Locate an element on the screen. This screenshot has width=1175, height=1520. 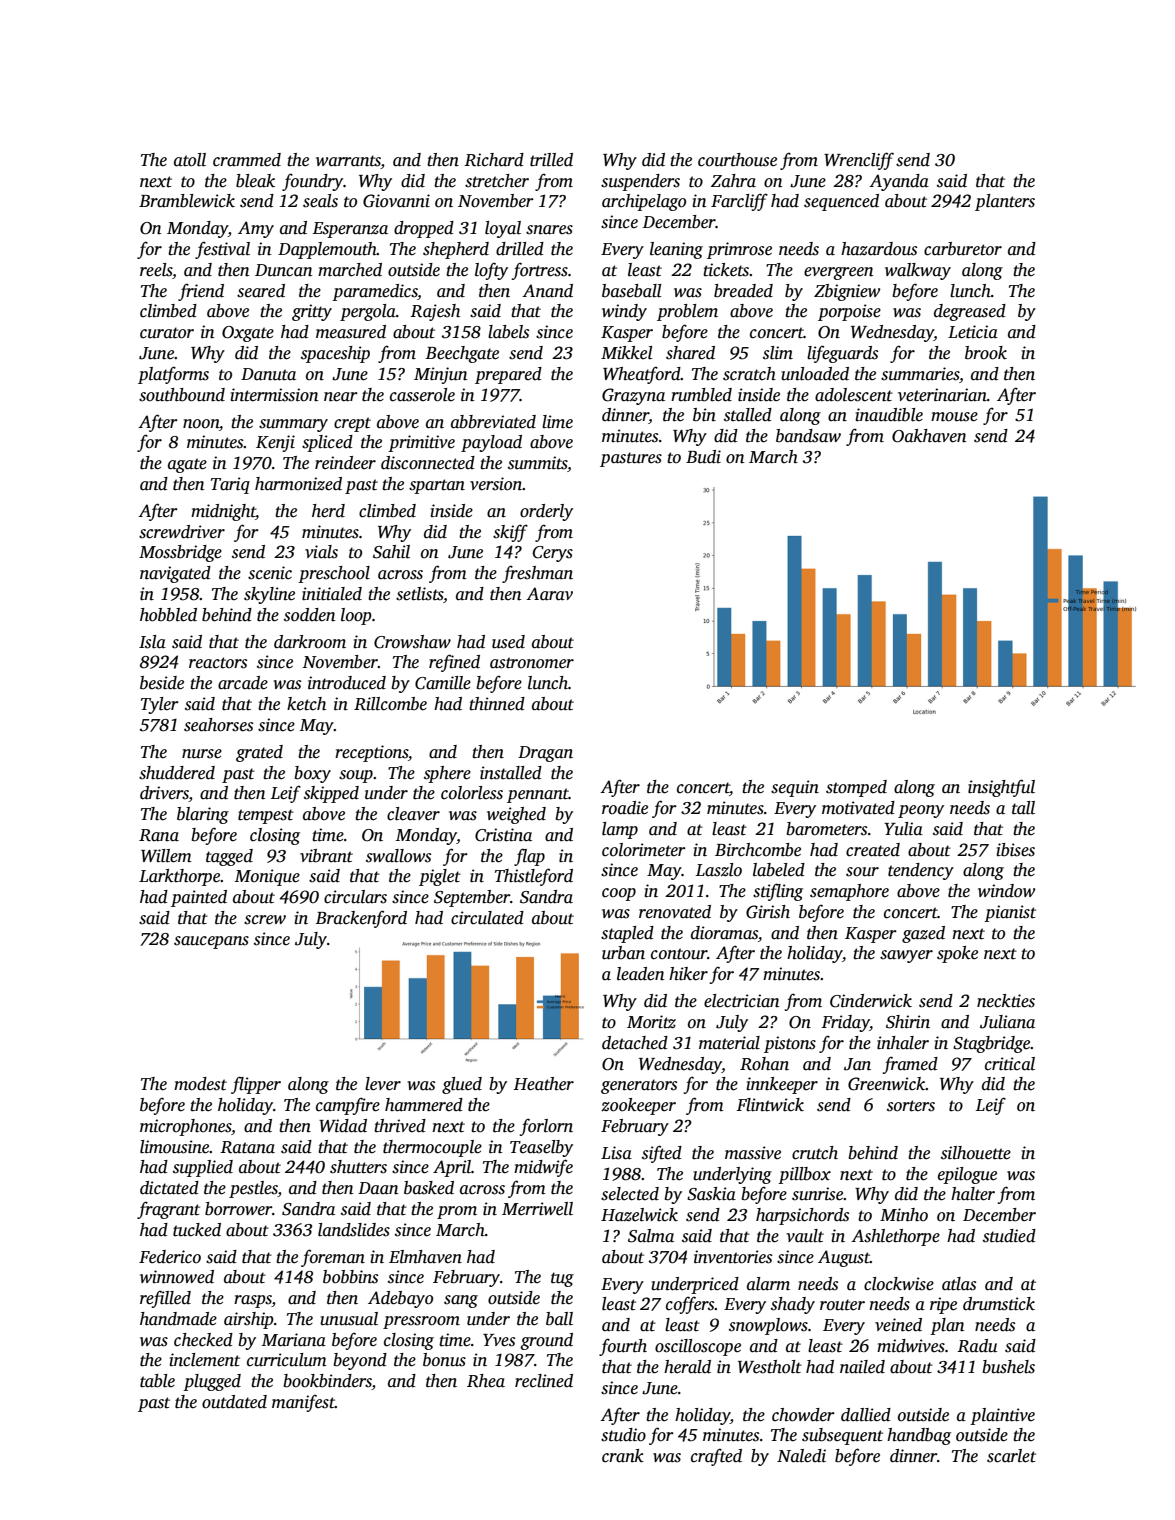
stomped is located at coordinates (856, 788).
